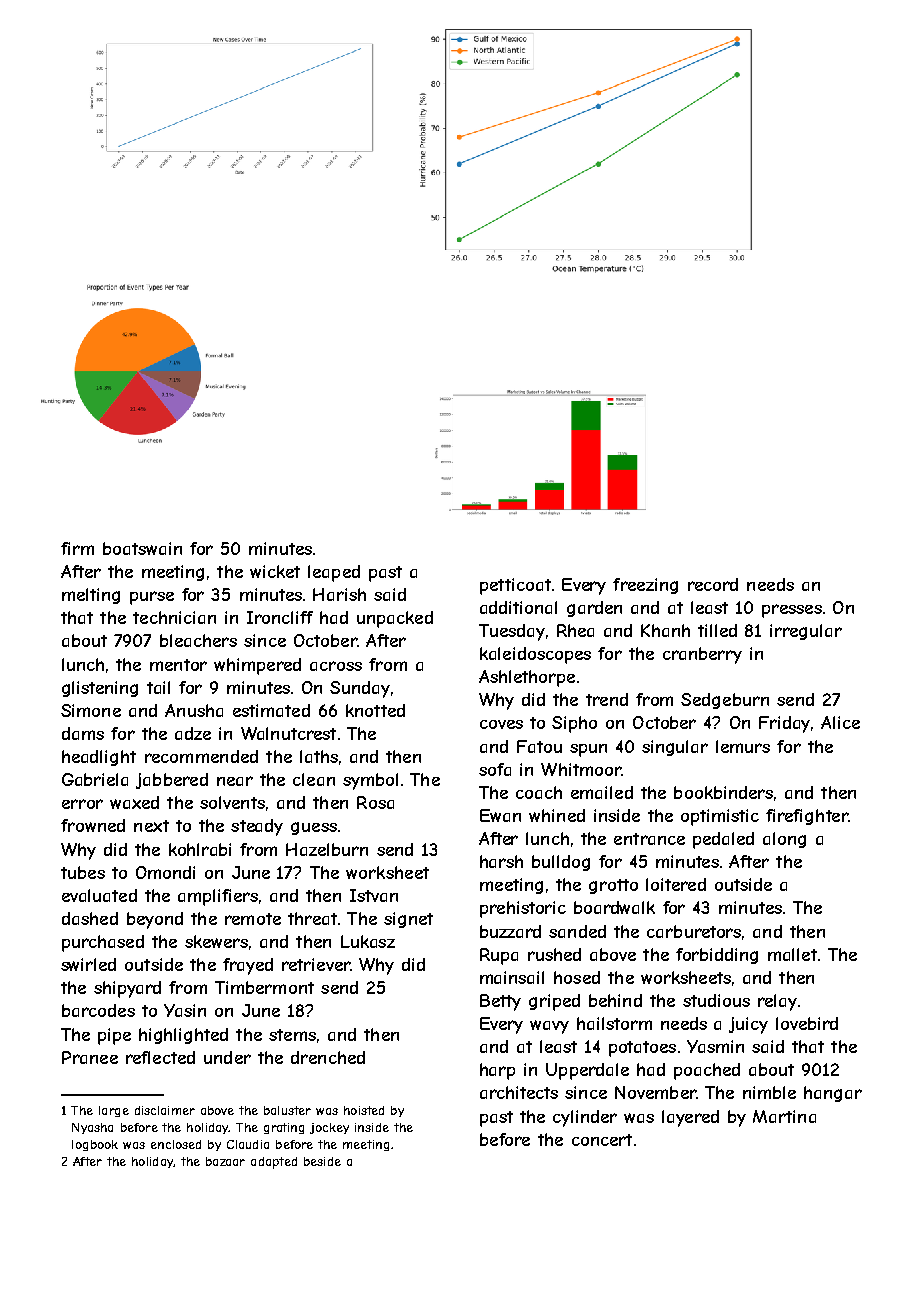 This document has height=1311, width=924. Describe the element at coordinates (322, 1161) in the document. I see `beside` at that location.
